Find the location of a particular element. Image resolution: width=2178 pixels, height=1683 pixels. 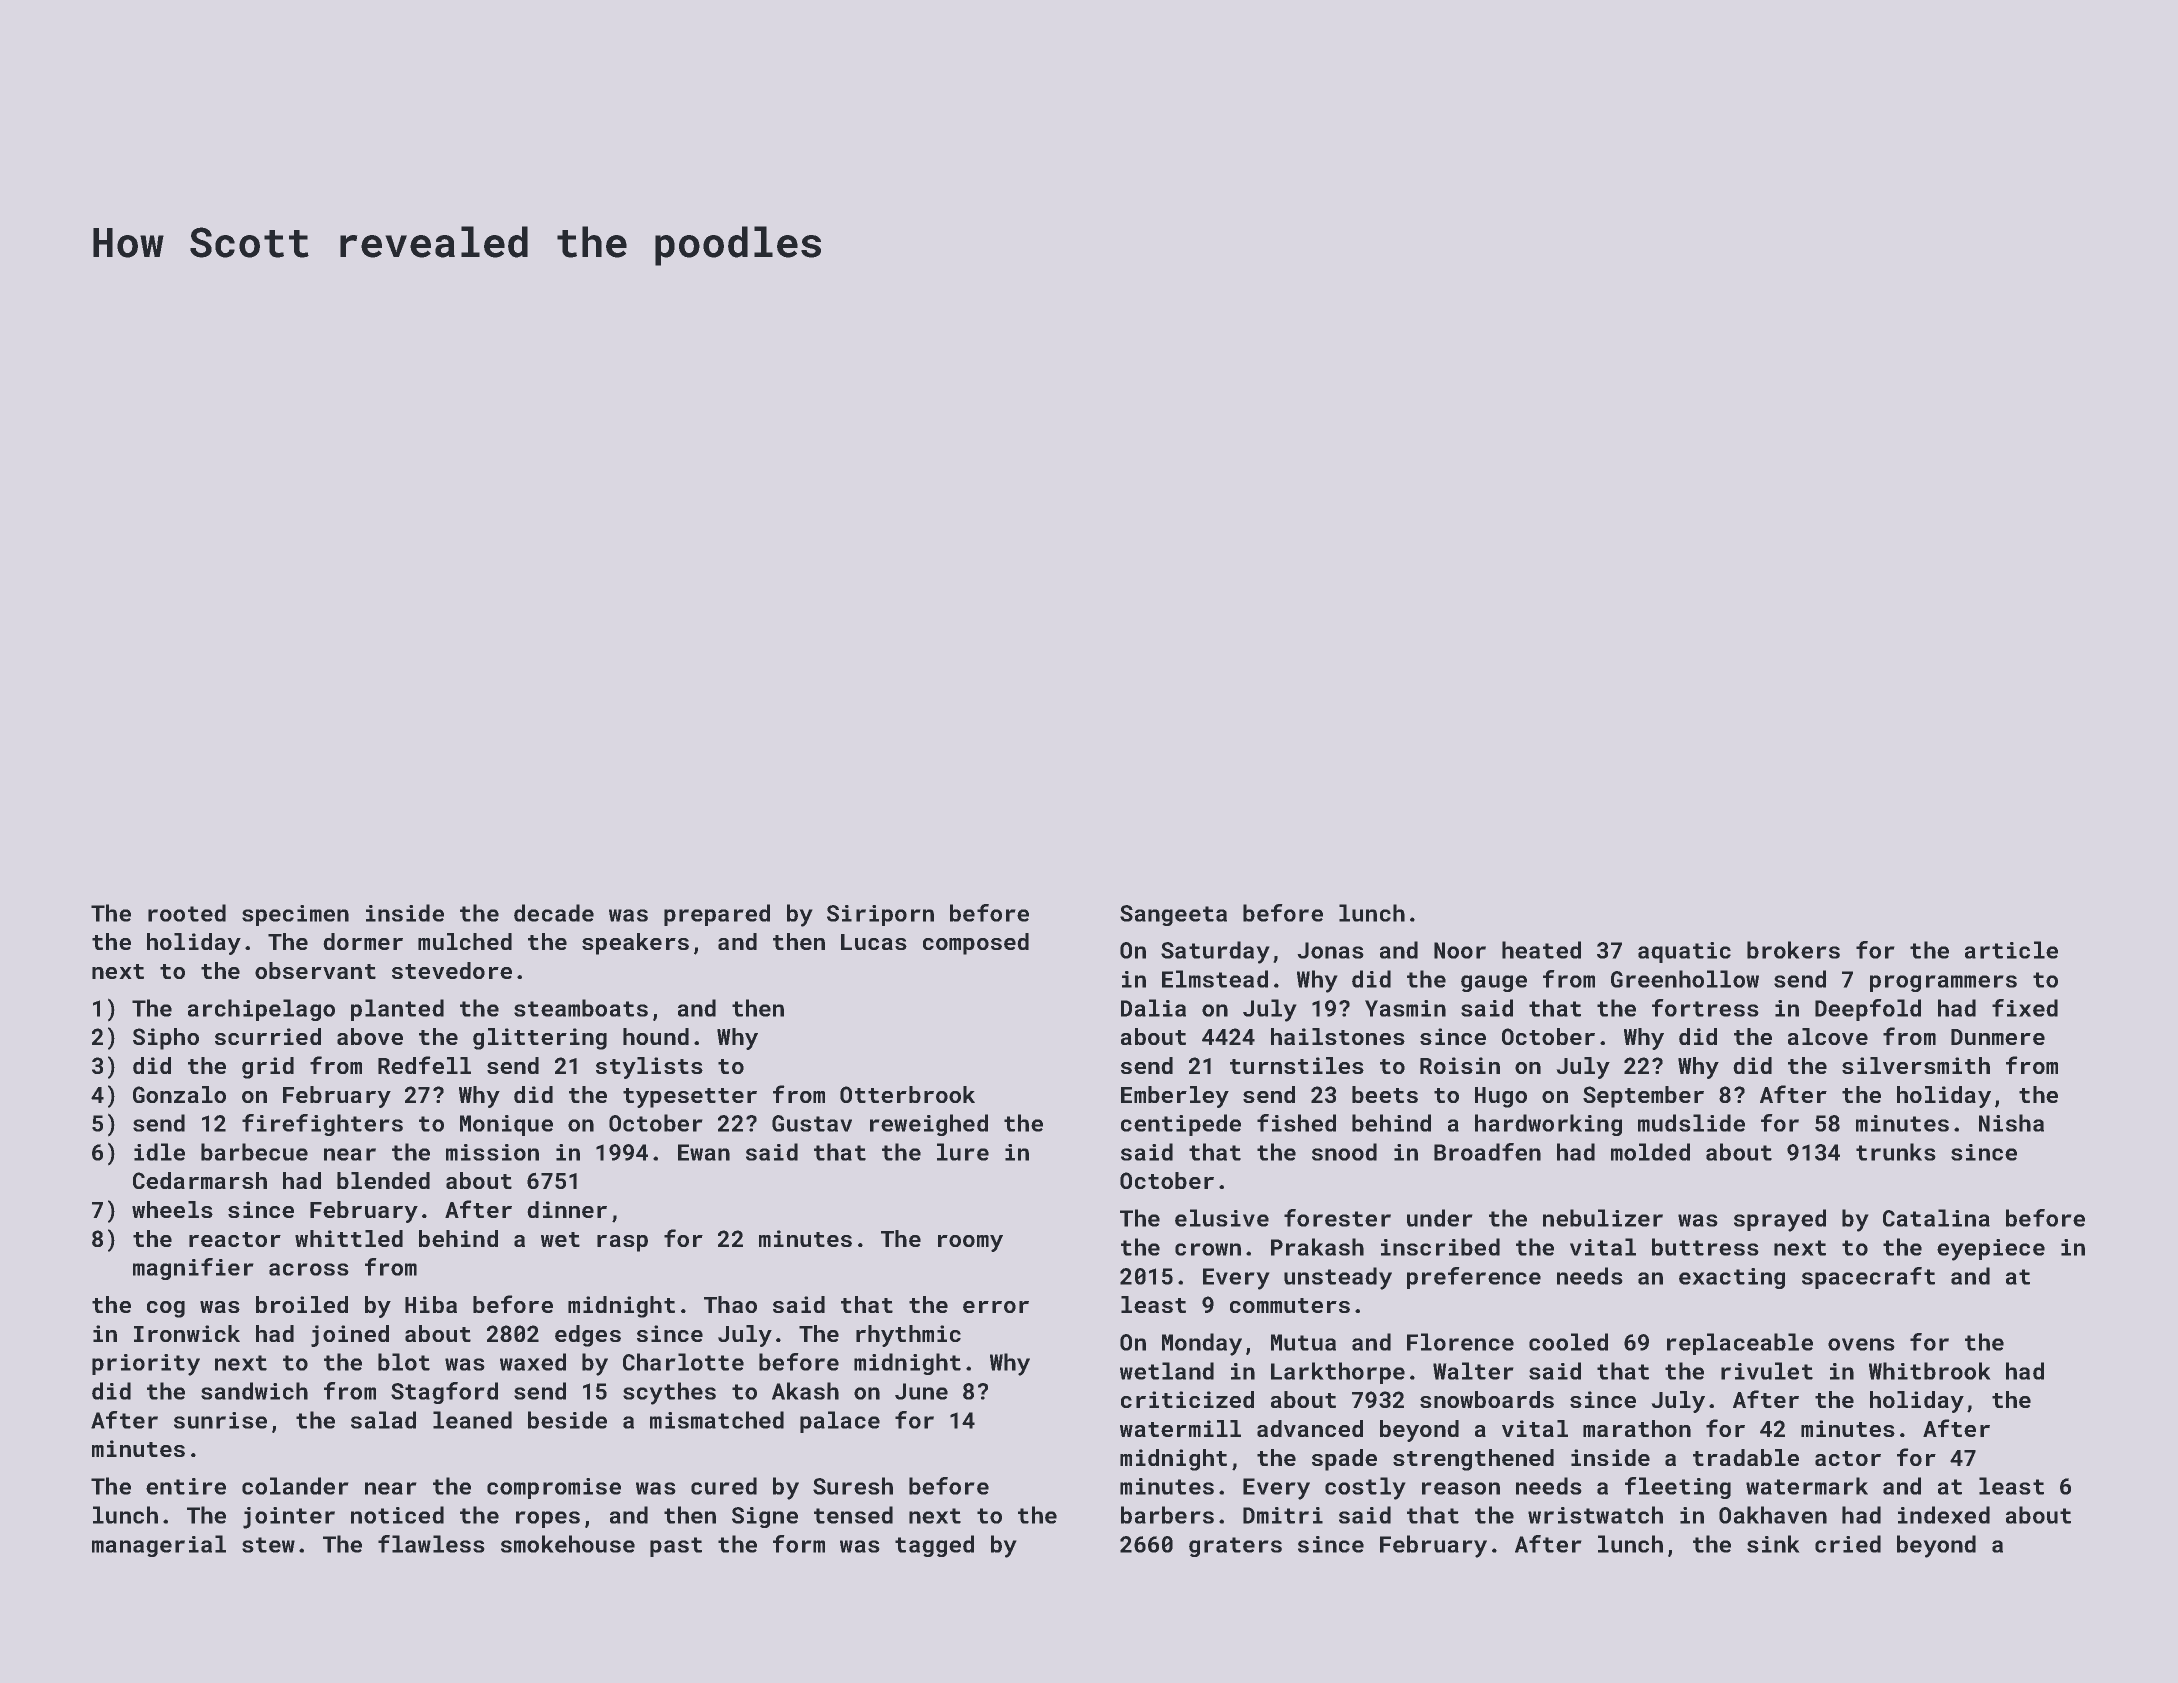

Dalia is located at coordinates (1153, 1008).
